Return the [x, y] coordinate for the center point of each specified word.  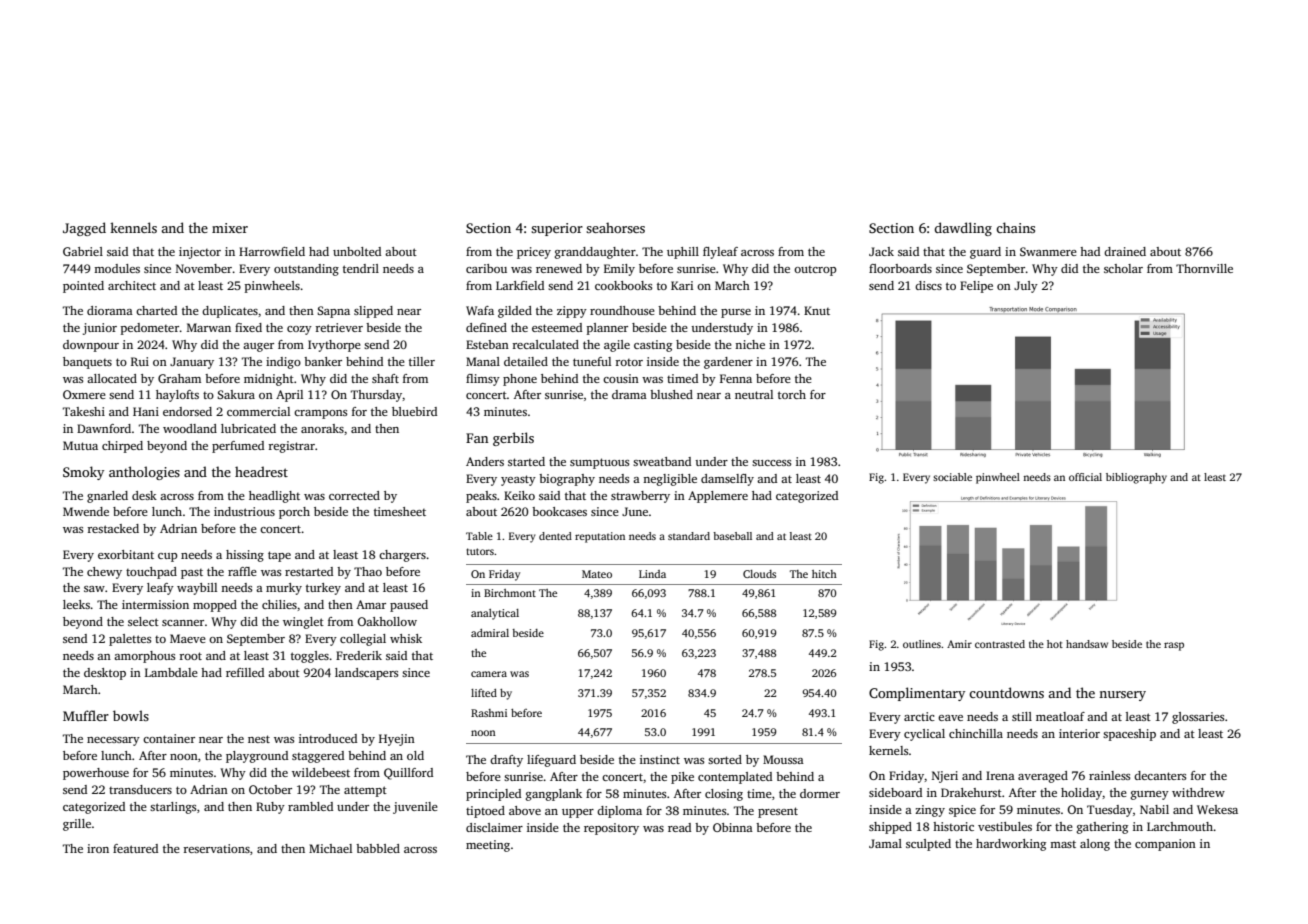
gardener [728, 363]
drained [1125, 251]
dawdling [963, 229]
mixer [230, 228]
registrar [292, 447]
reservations [217, 848]
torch [792, 394]
